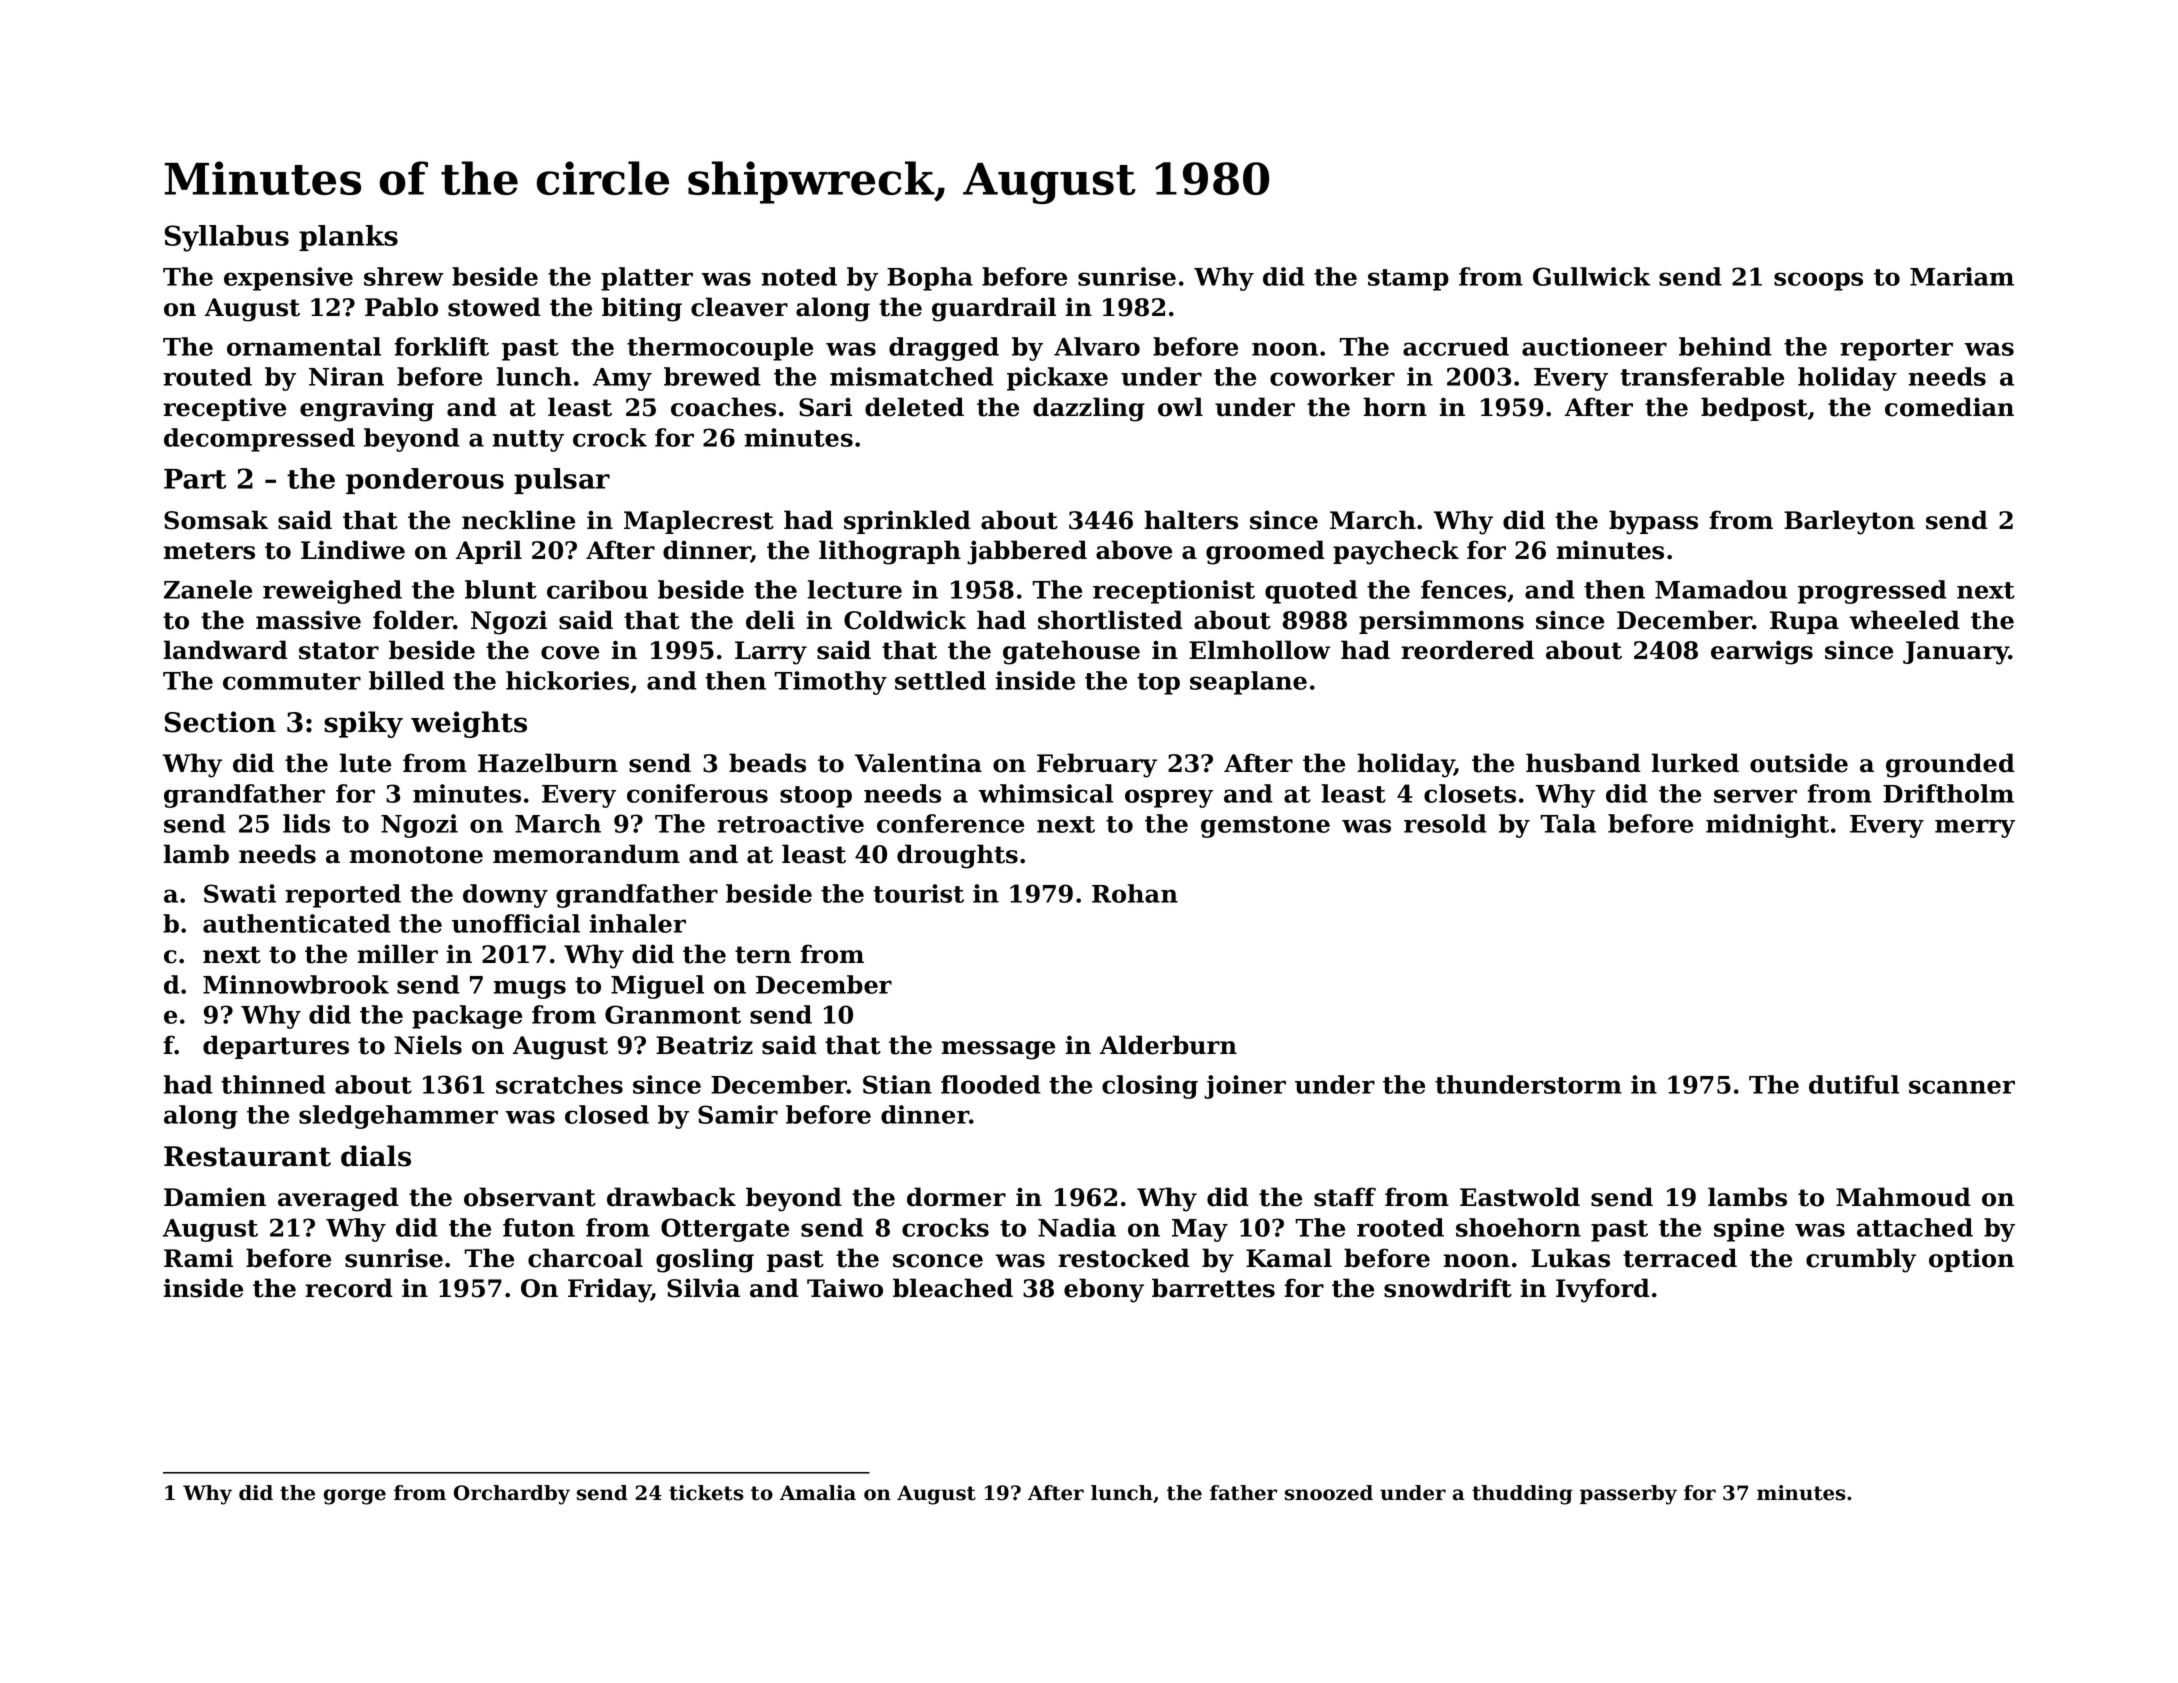 Image resolution: width=2178 pixels, height=1683 pixels. What do you see at coordinates (1104, 1290) in the screenshot?
I see `ebony` at bounding box center [1104, 1290].
